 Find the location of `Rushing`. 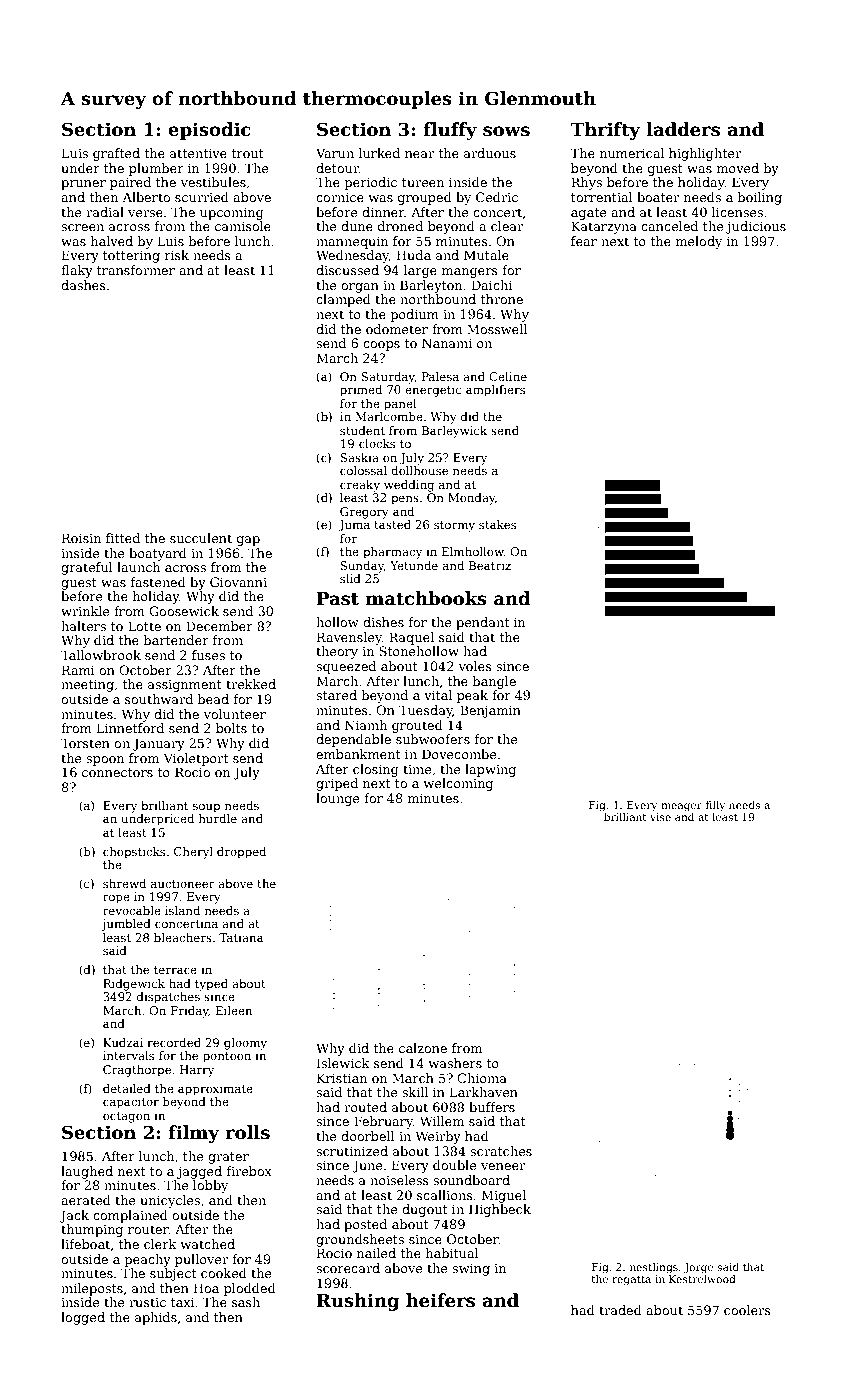

Rushing is located at coordinates (358, 1302).
